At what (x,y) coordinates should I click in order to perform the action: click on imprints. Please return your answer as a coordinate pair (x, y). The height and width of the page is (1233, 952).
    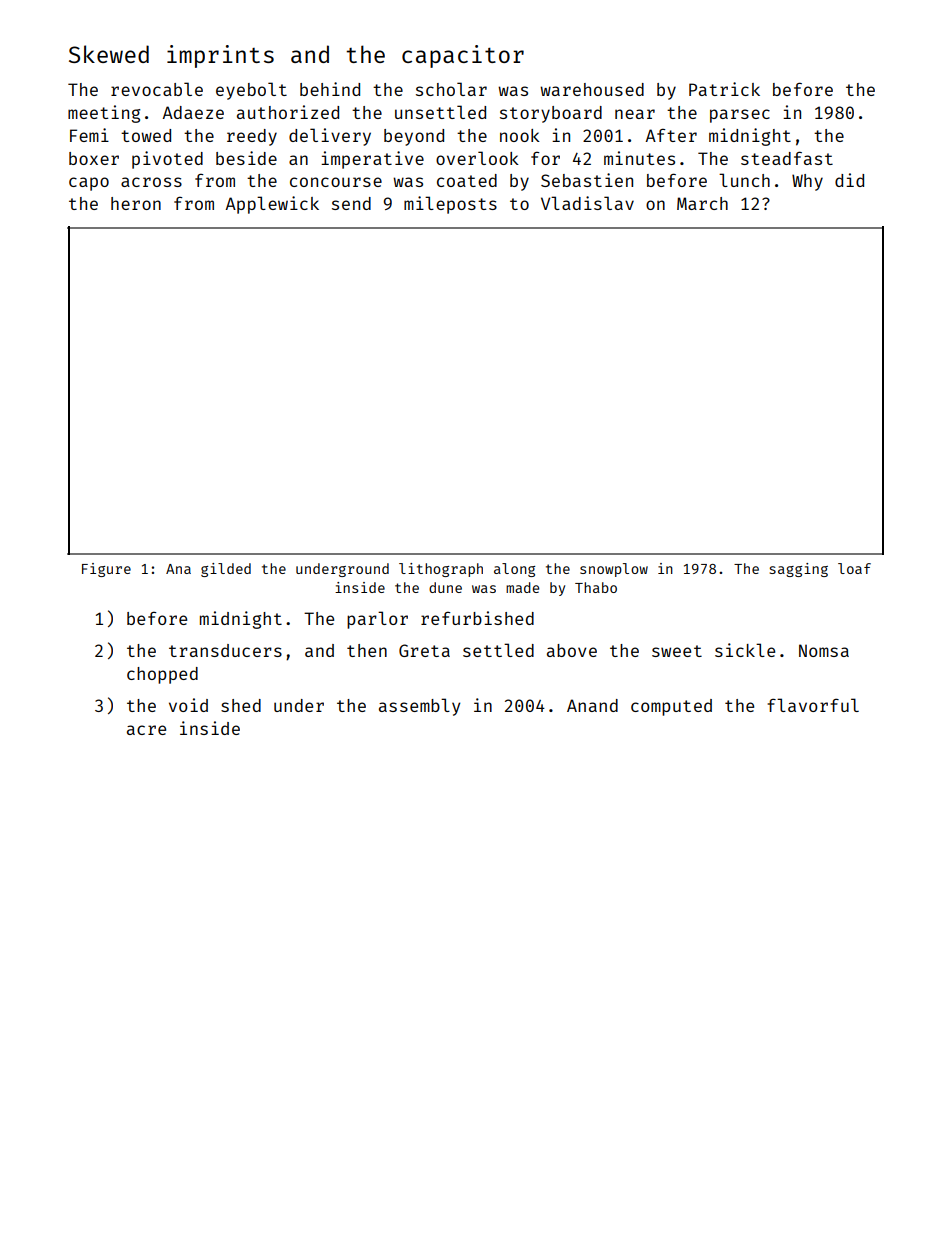
    Looking at the image, I should click on (220, 56).
